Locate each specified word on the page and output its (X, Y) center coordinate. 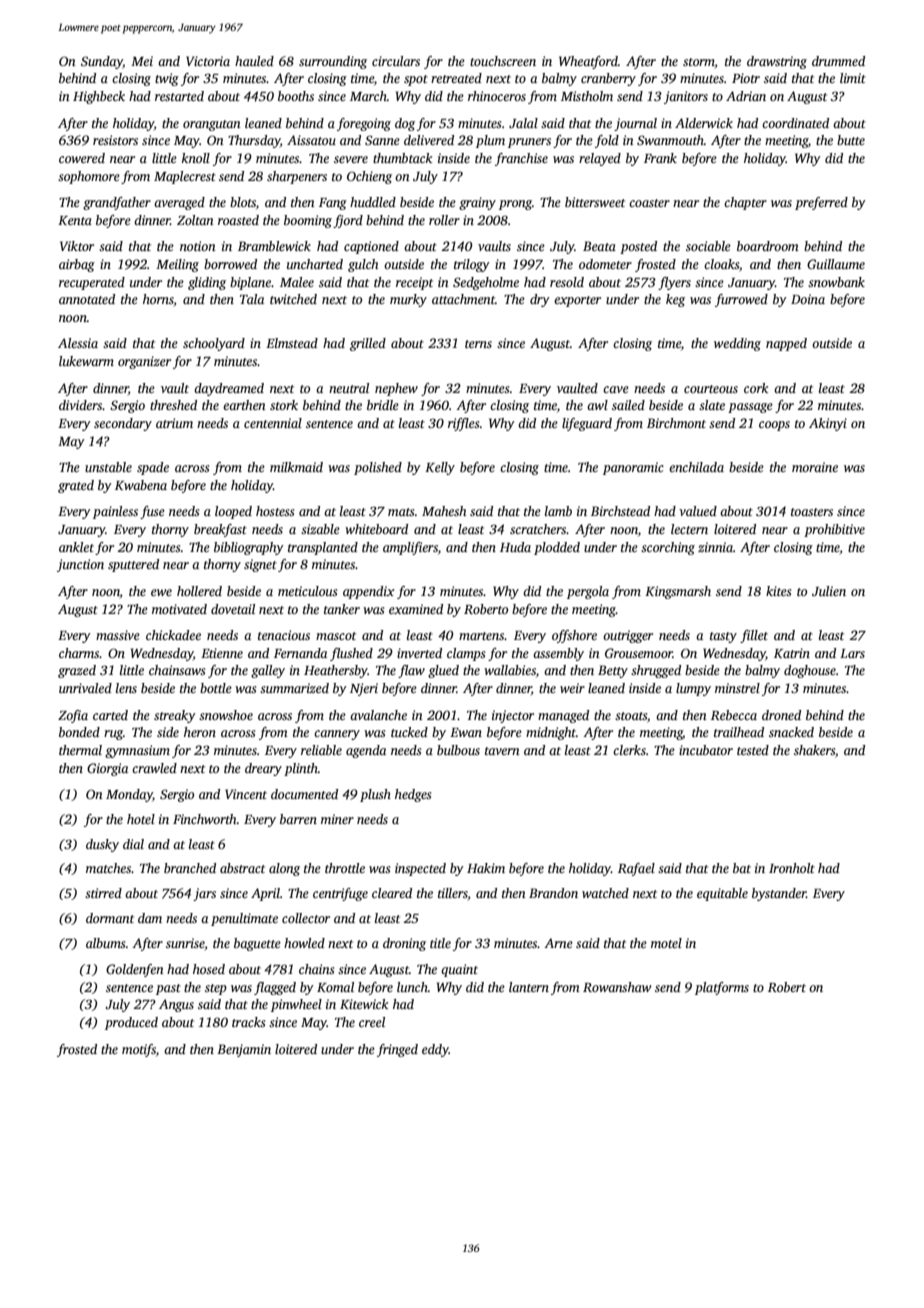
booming (308, 221)
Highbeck (99, 97)
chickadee (173, 635)
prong (515, 205)
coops (774, 426)
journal (635, 124)
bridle (383, 405)
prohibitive (834, 530)
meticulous (307, 591)
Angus (176, 1005)
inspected (420, 869)
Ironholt (792, 868)
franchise (521, 159)
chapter (745, 203)
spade (153, 468)
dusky (102, 845)
